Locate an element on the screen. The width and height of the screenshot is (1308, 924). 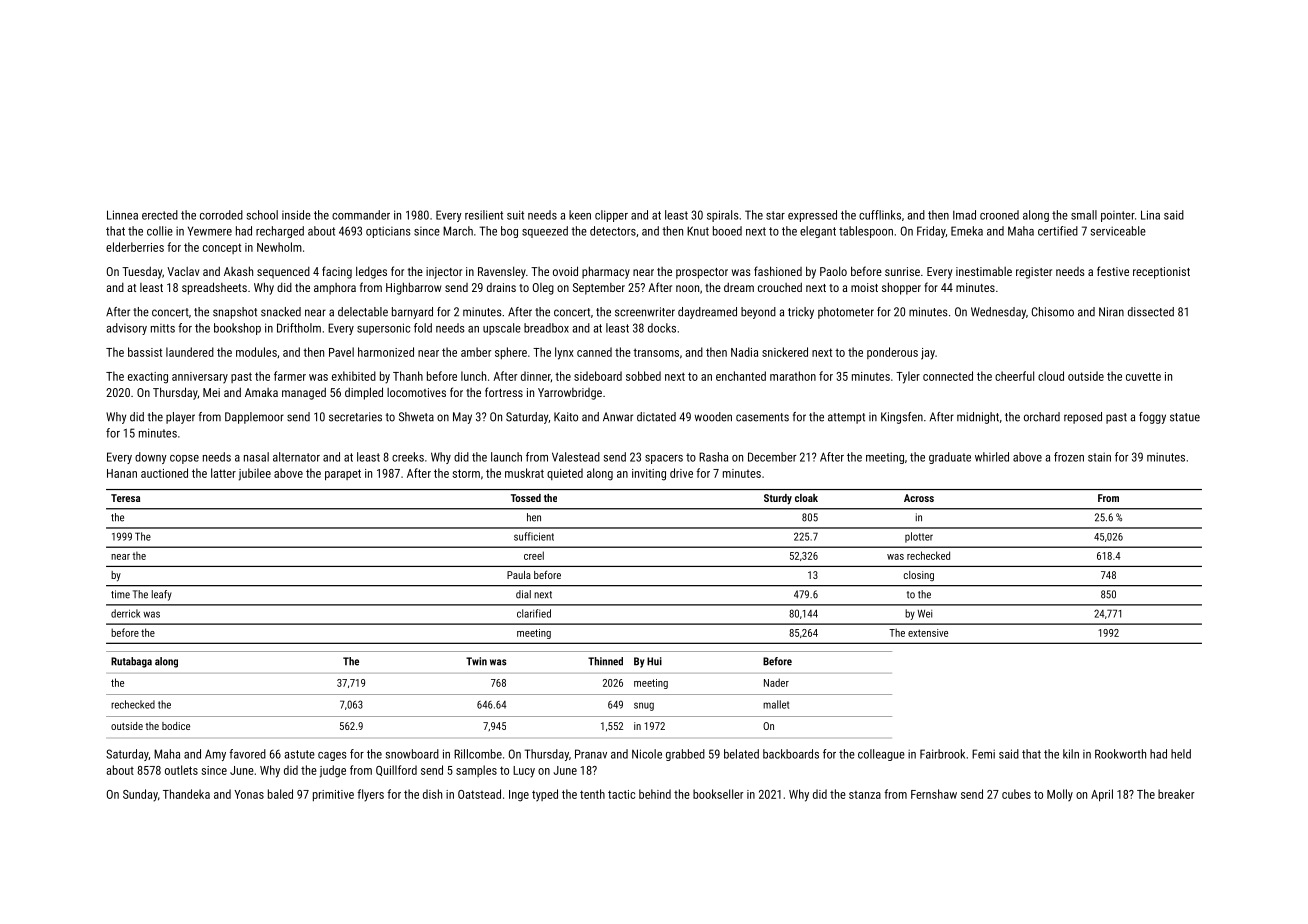
crooned is located at coordinates (999, 215).
